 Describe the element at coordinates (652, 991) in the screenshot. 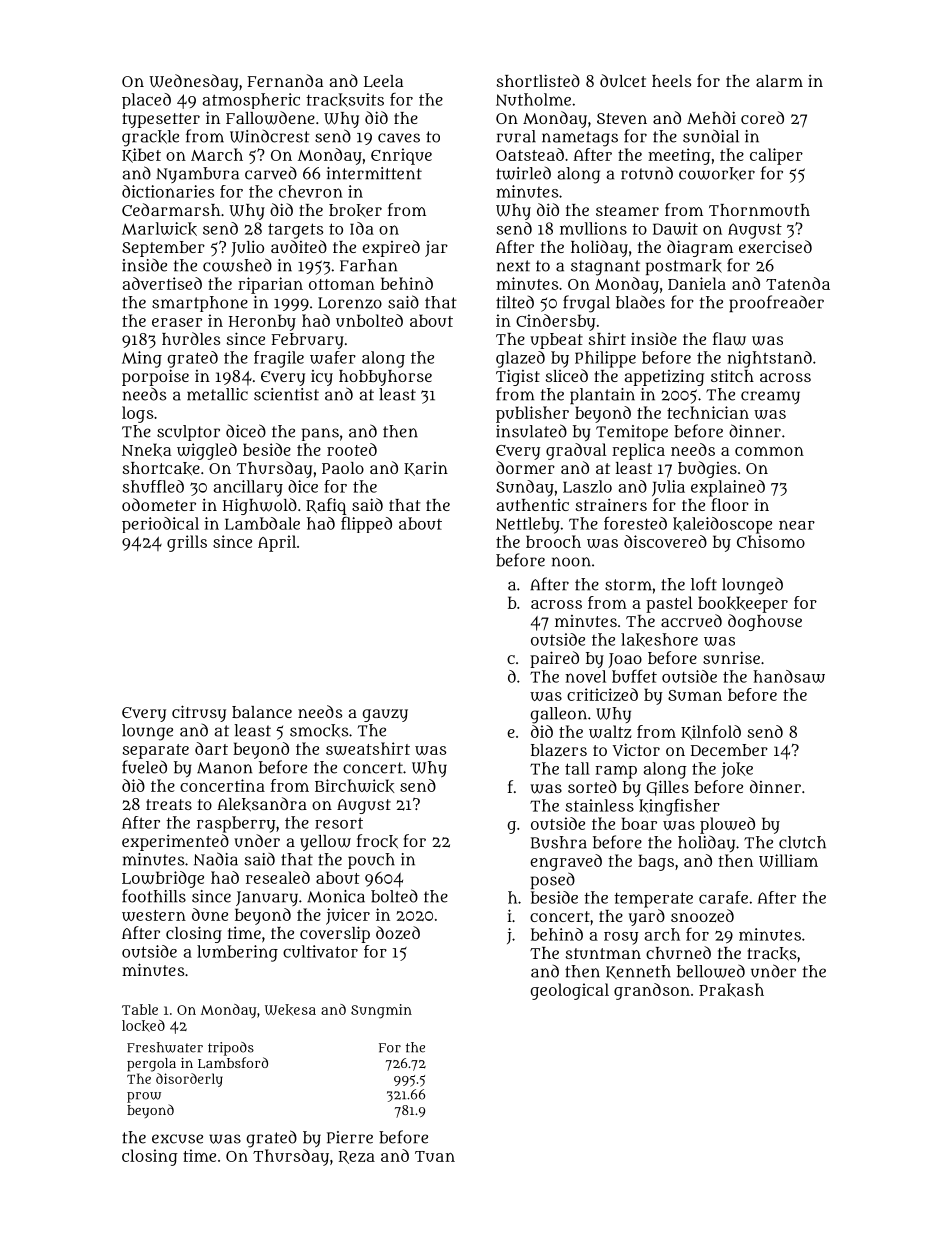

I see `grandson` at that location.
